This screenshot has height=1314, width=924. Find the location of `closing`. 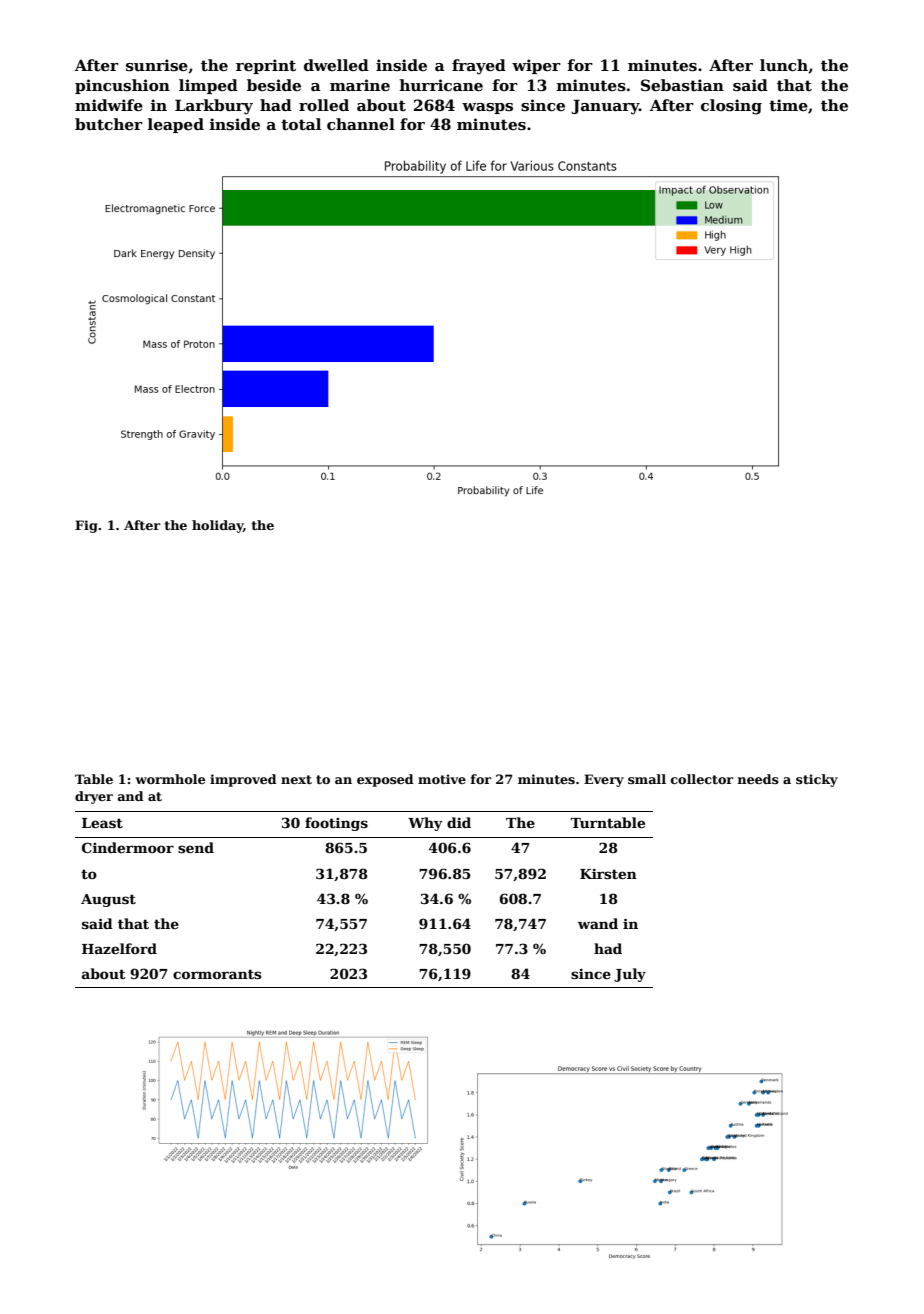

closing is located at coordinates (731, 107).
